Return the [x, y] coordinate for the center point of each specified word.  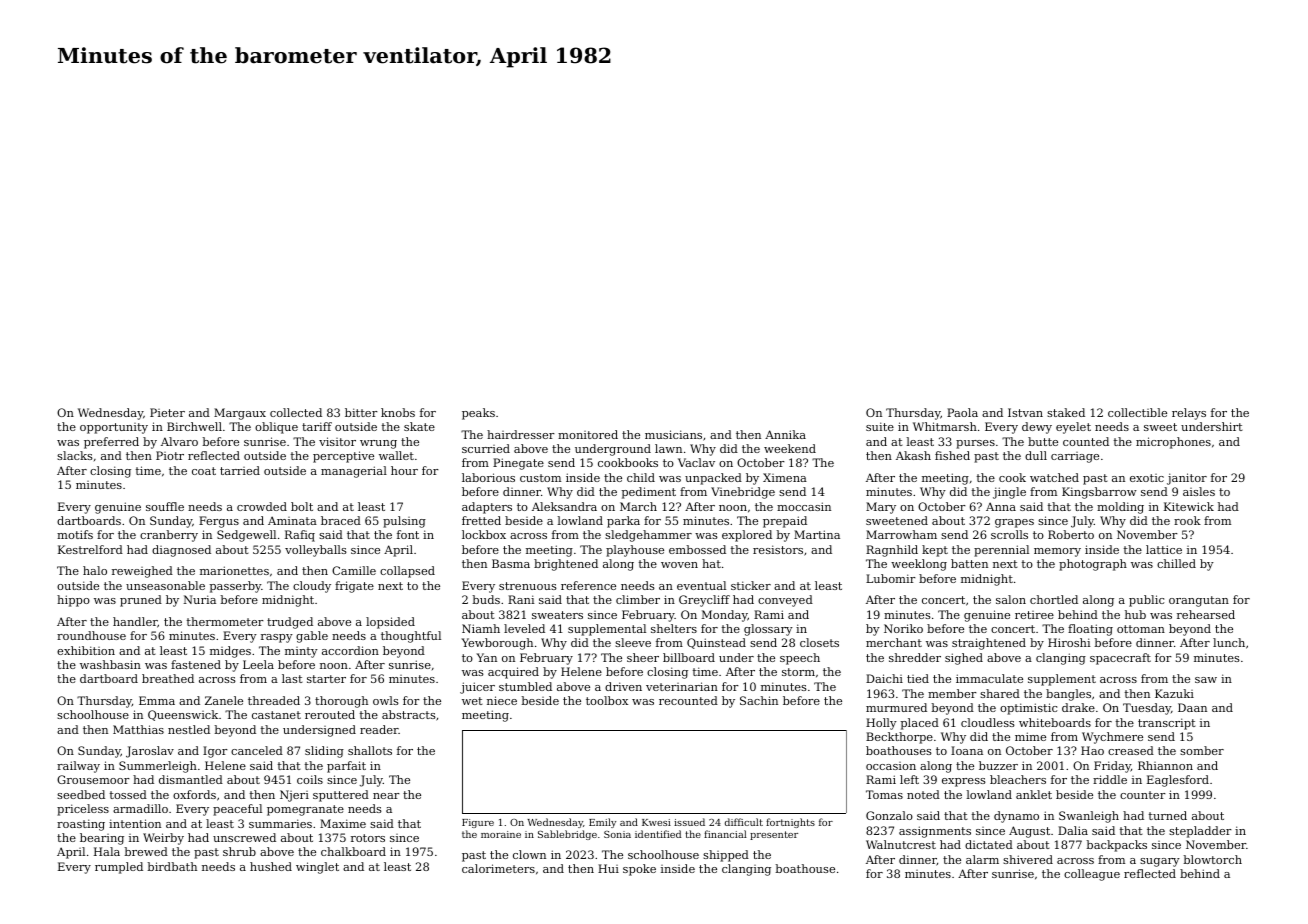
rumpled [119, 868]
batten [969, 563]
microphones [1173, 443]
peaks [478, 414]
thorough [341, 702]
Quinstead [716, 643]
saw [1206, 680]
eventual [701, 585]
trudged [290, 623]
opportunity [114, 428]
